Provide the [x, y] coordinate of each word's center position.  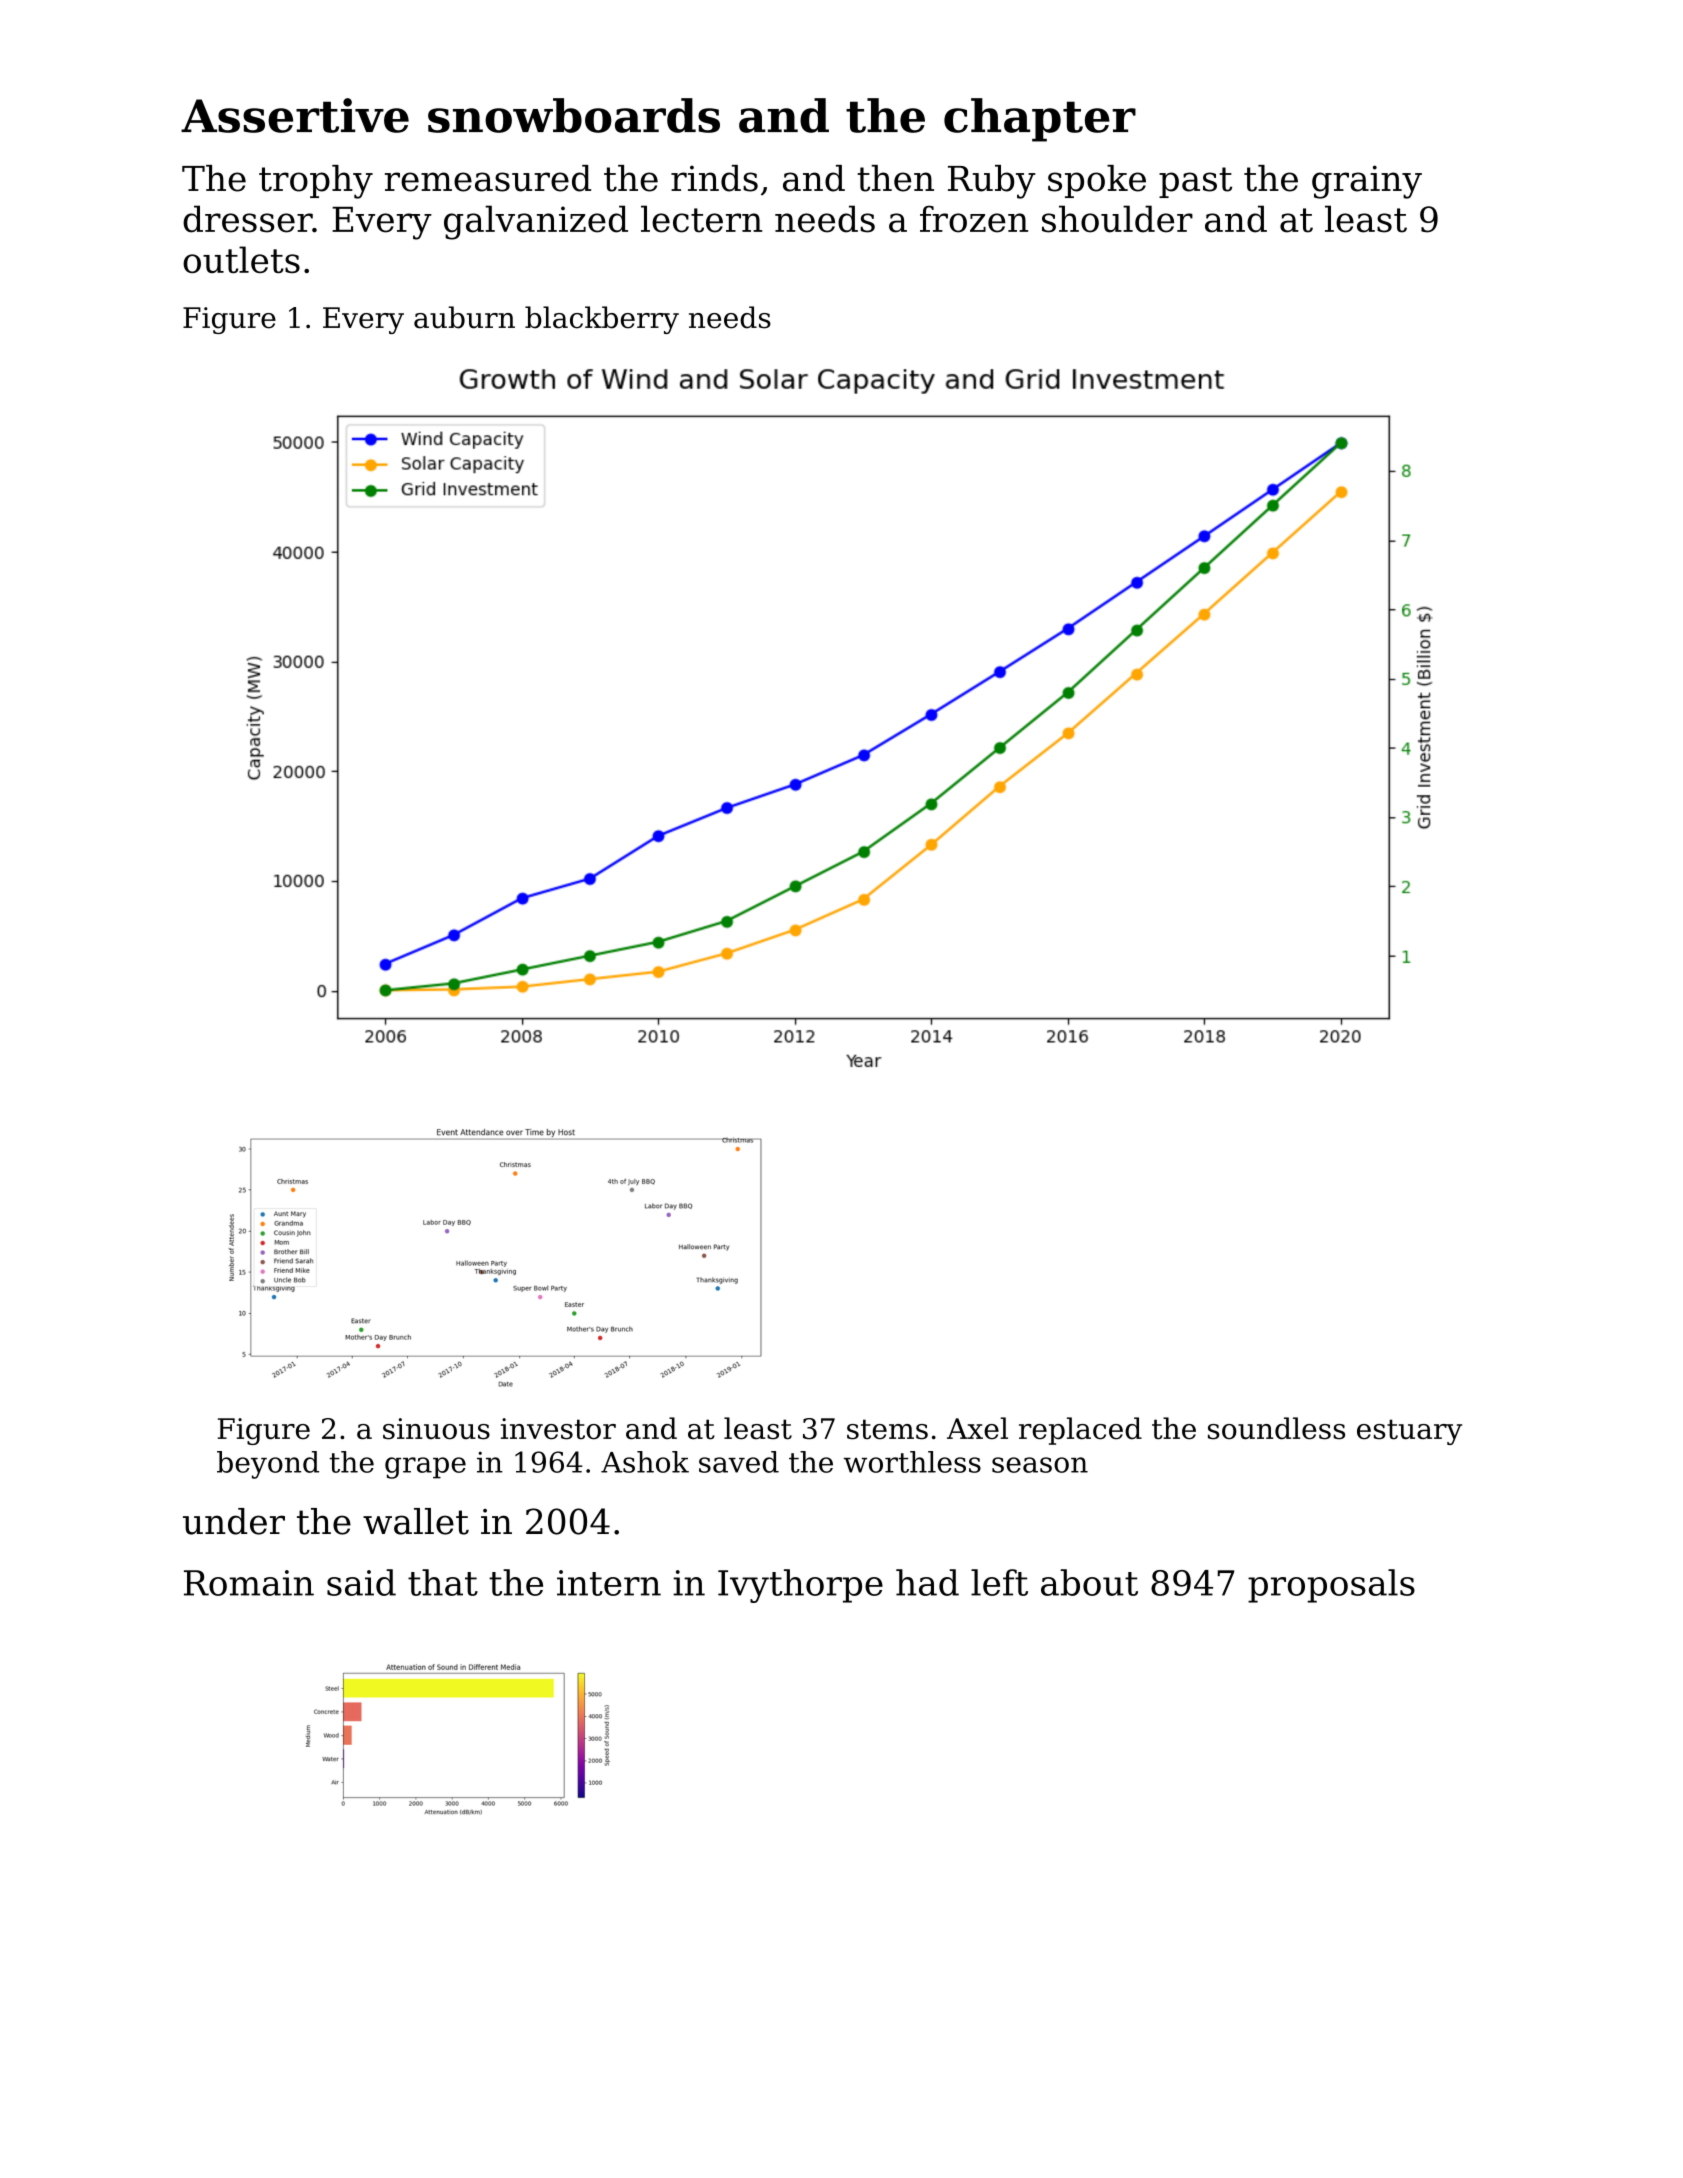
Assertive [295, 115]
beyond [268, 1465]
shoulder [1117, 219]
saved [739, 1462]
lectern [701, 219]
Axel [977, 1428]
